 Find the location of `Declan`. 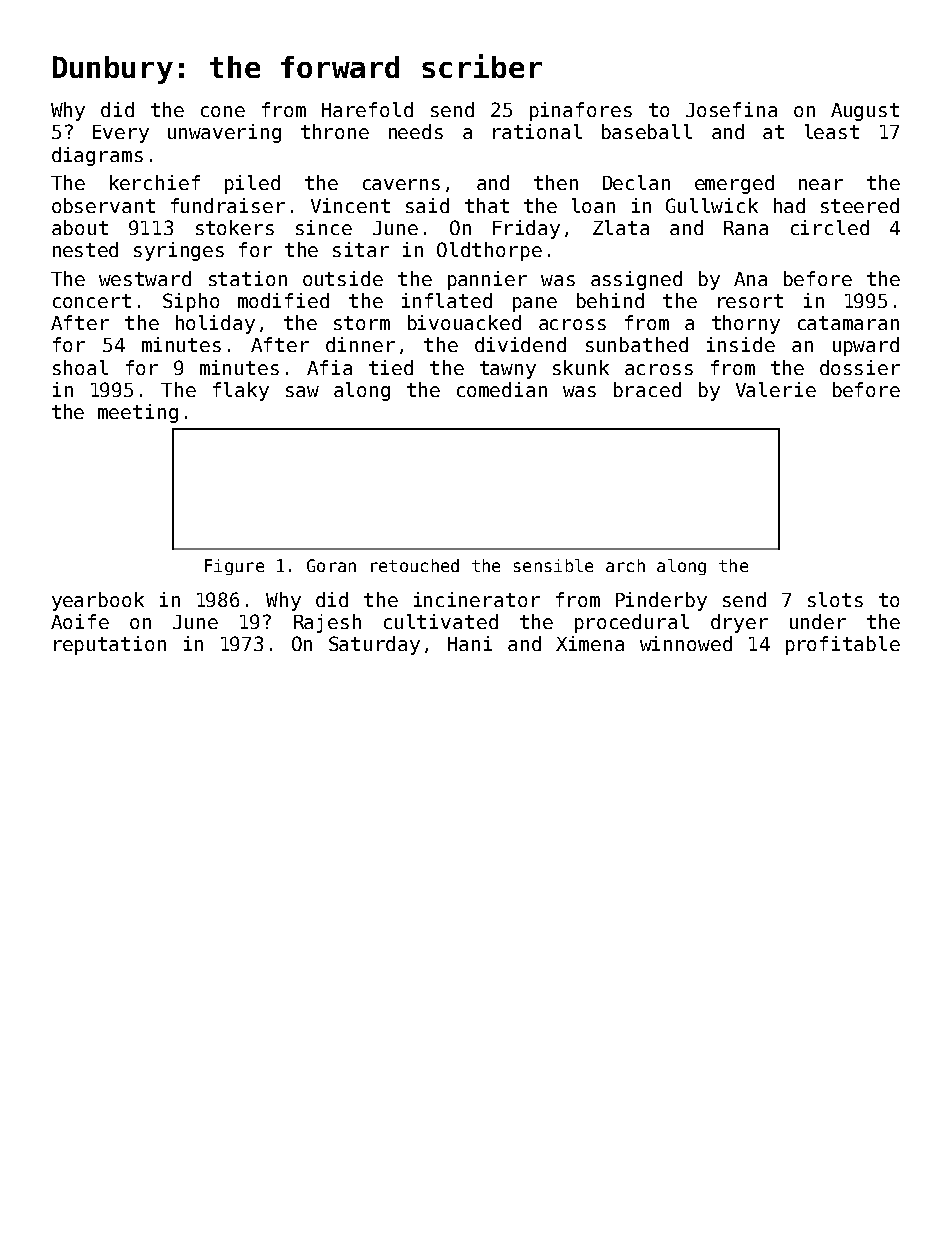

Declan is located at coordinates (636, 182).
